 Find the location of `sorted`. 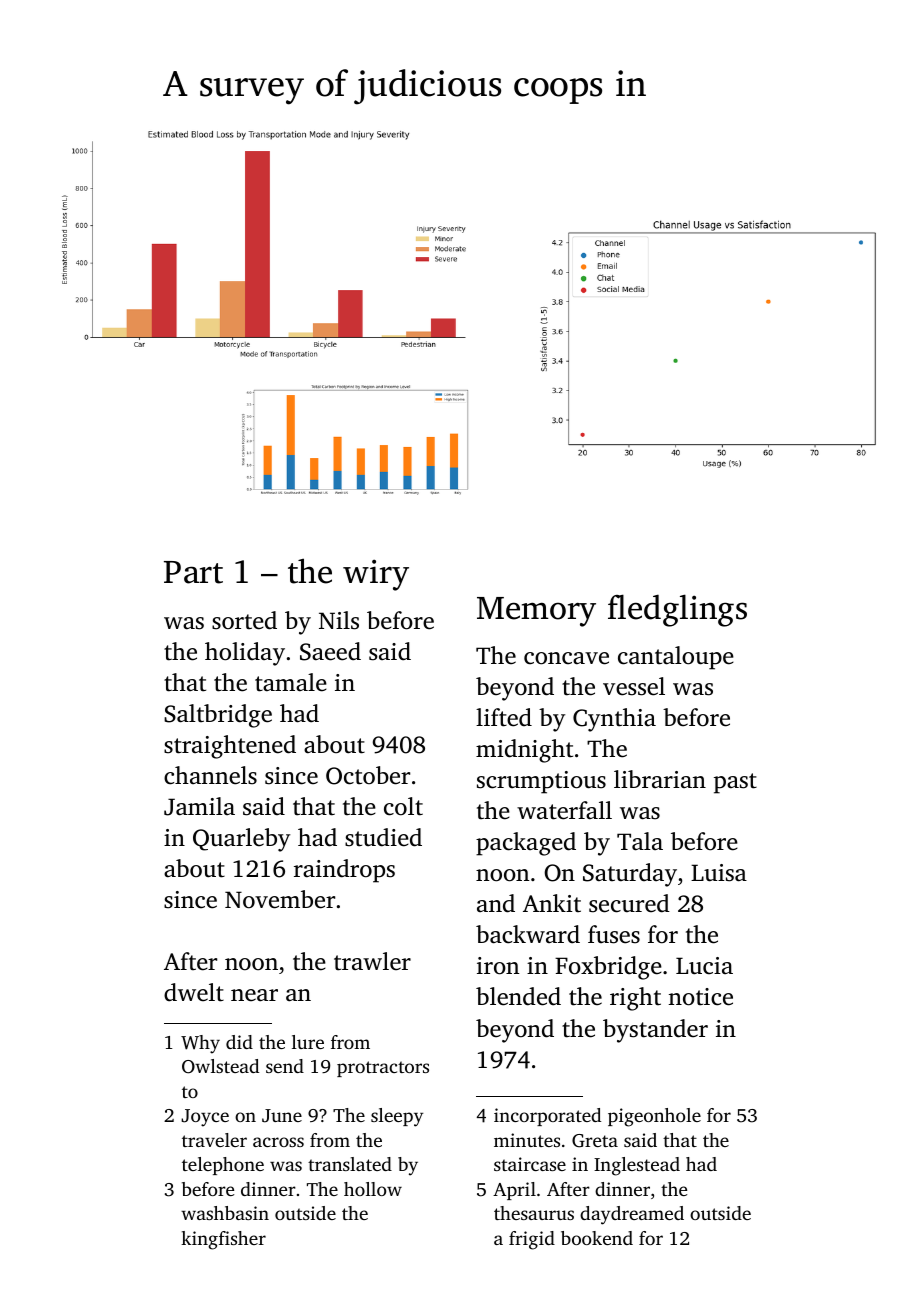

sorted is located at coordinates (244, 620).
